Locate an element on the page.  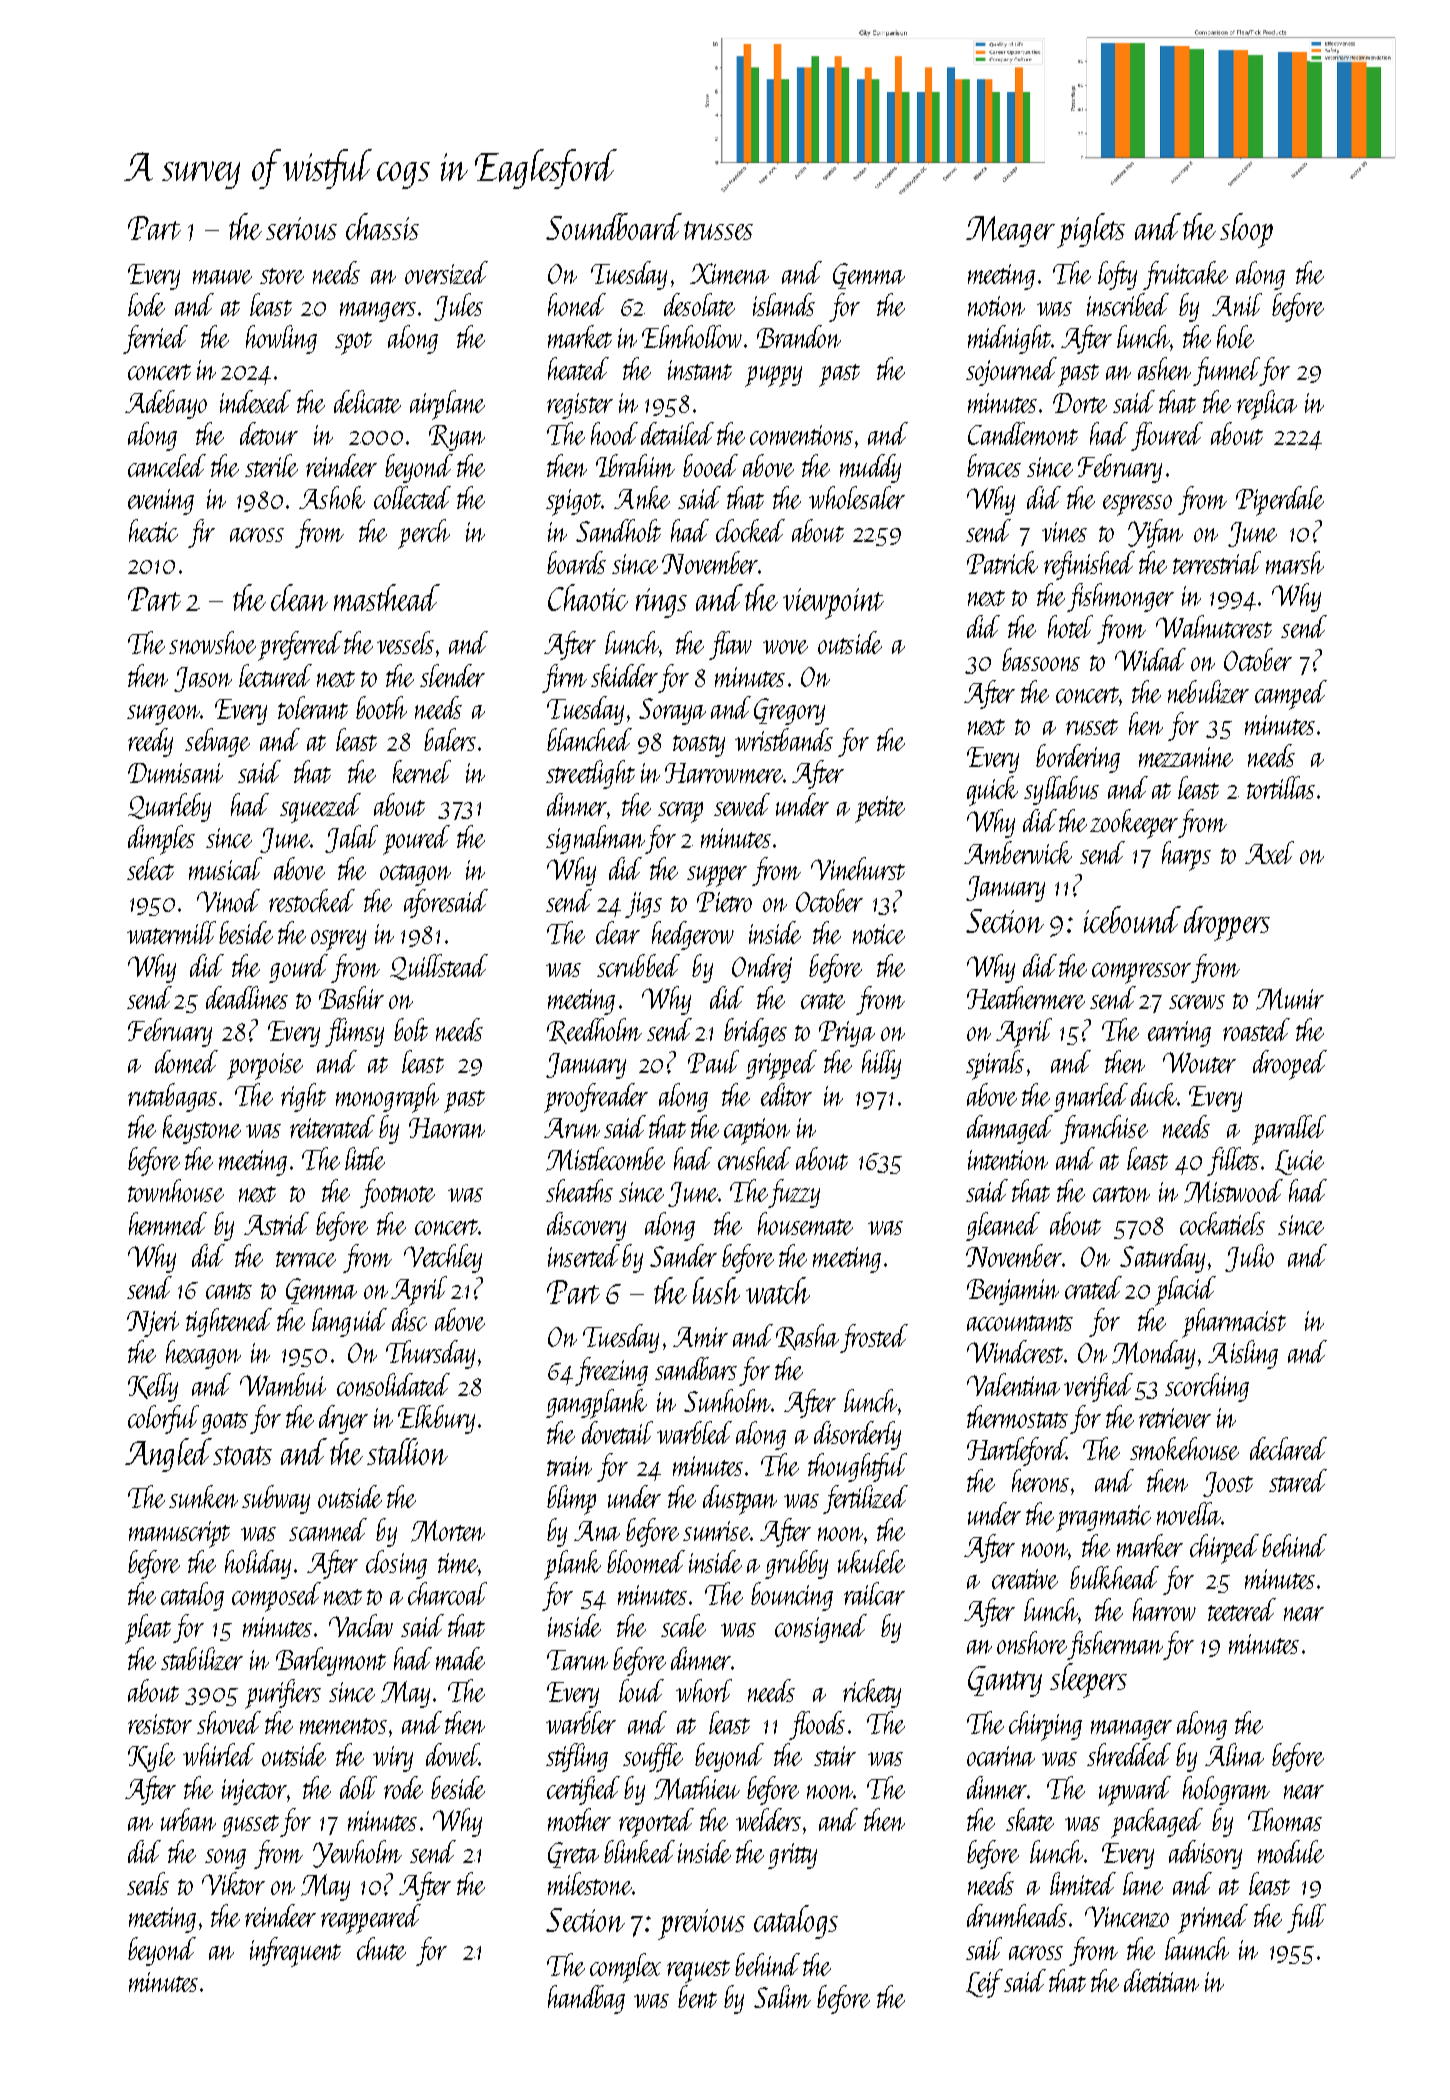
watermill is located at coordinates (171, 932).
